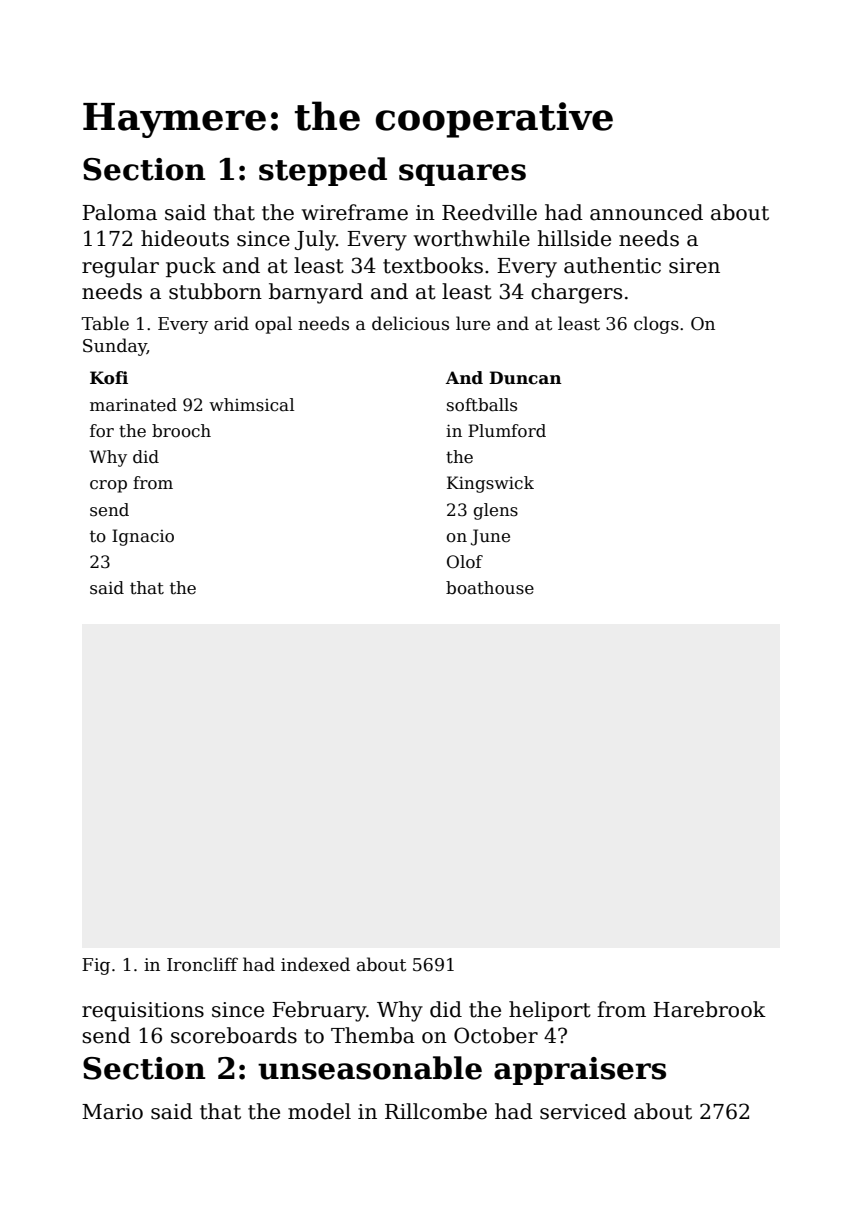  What do you see at coordinates (112, 1112) in the screenshot?
I see `Mario` at bounding box center [112, 1112].
